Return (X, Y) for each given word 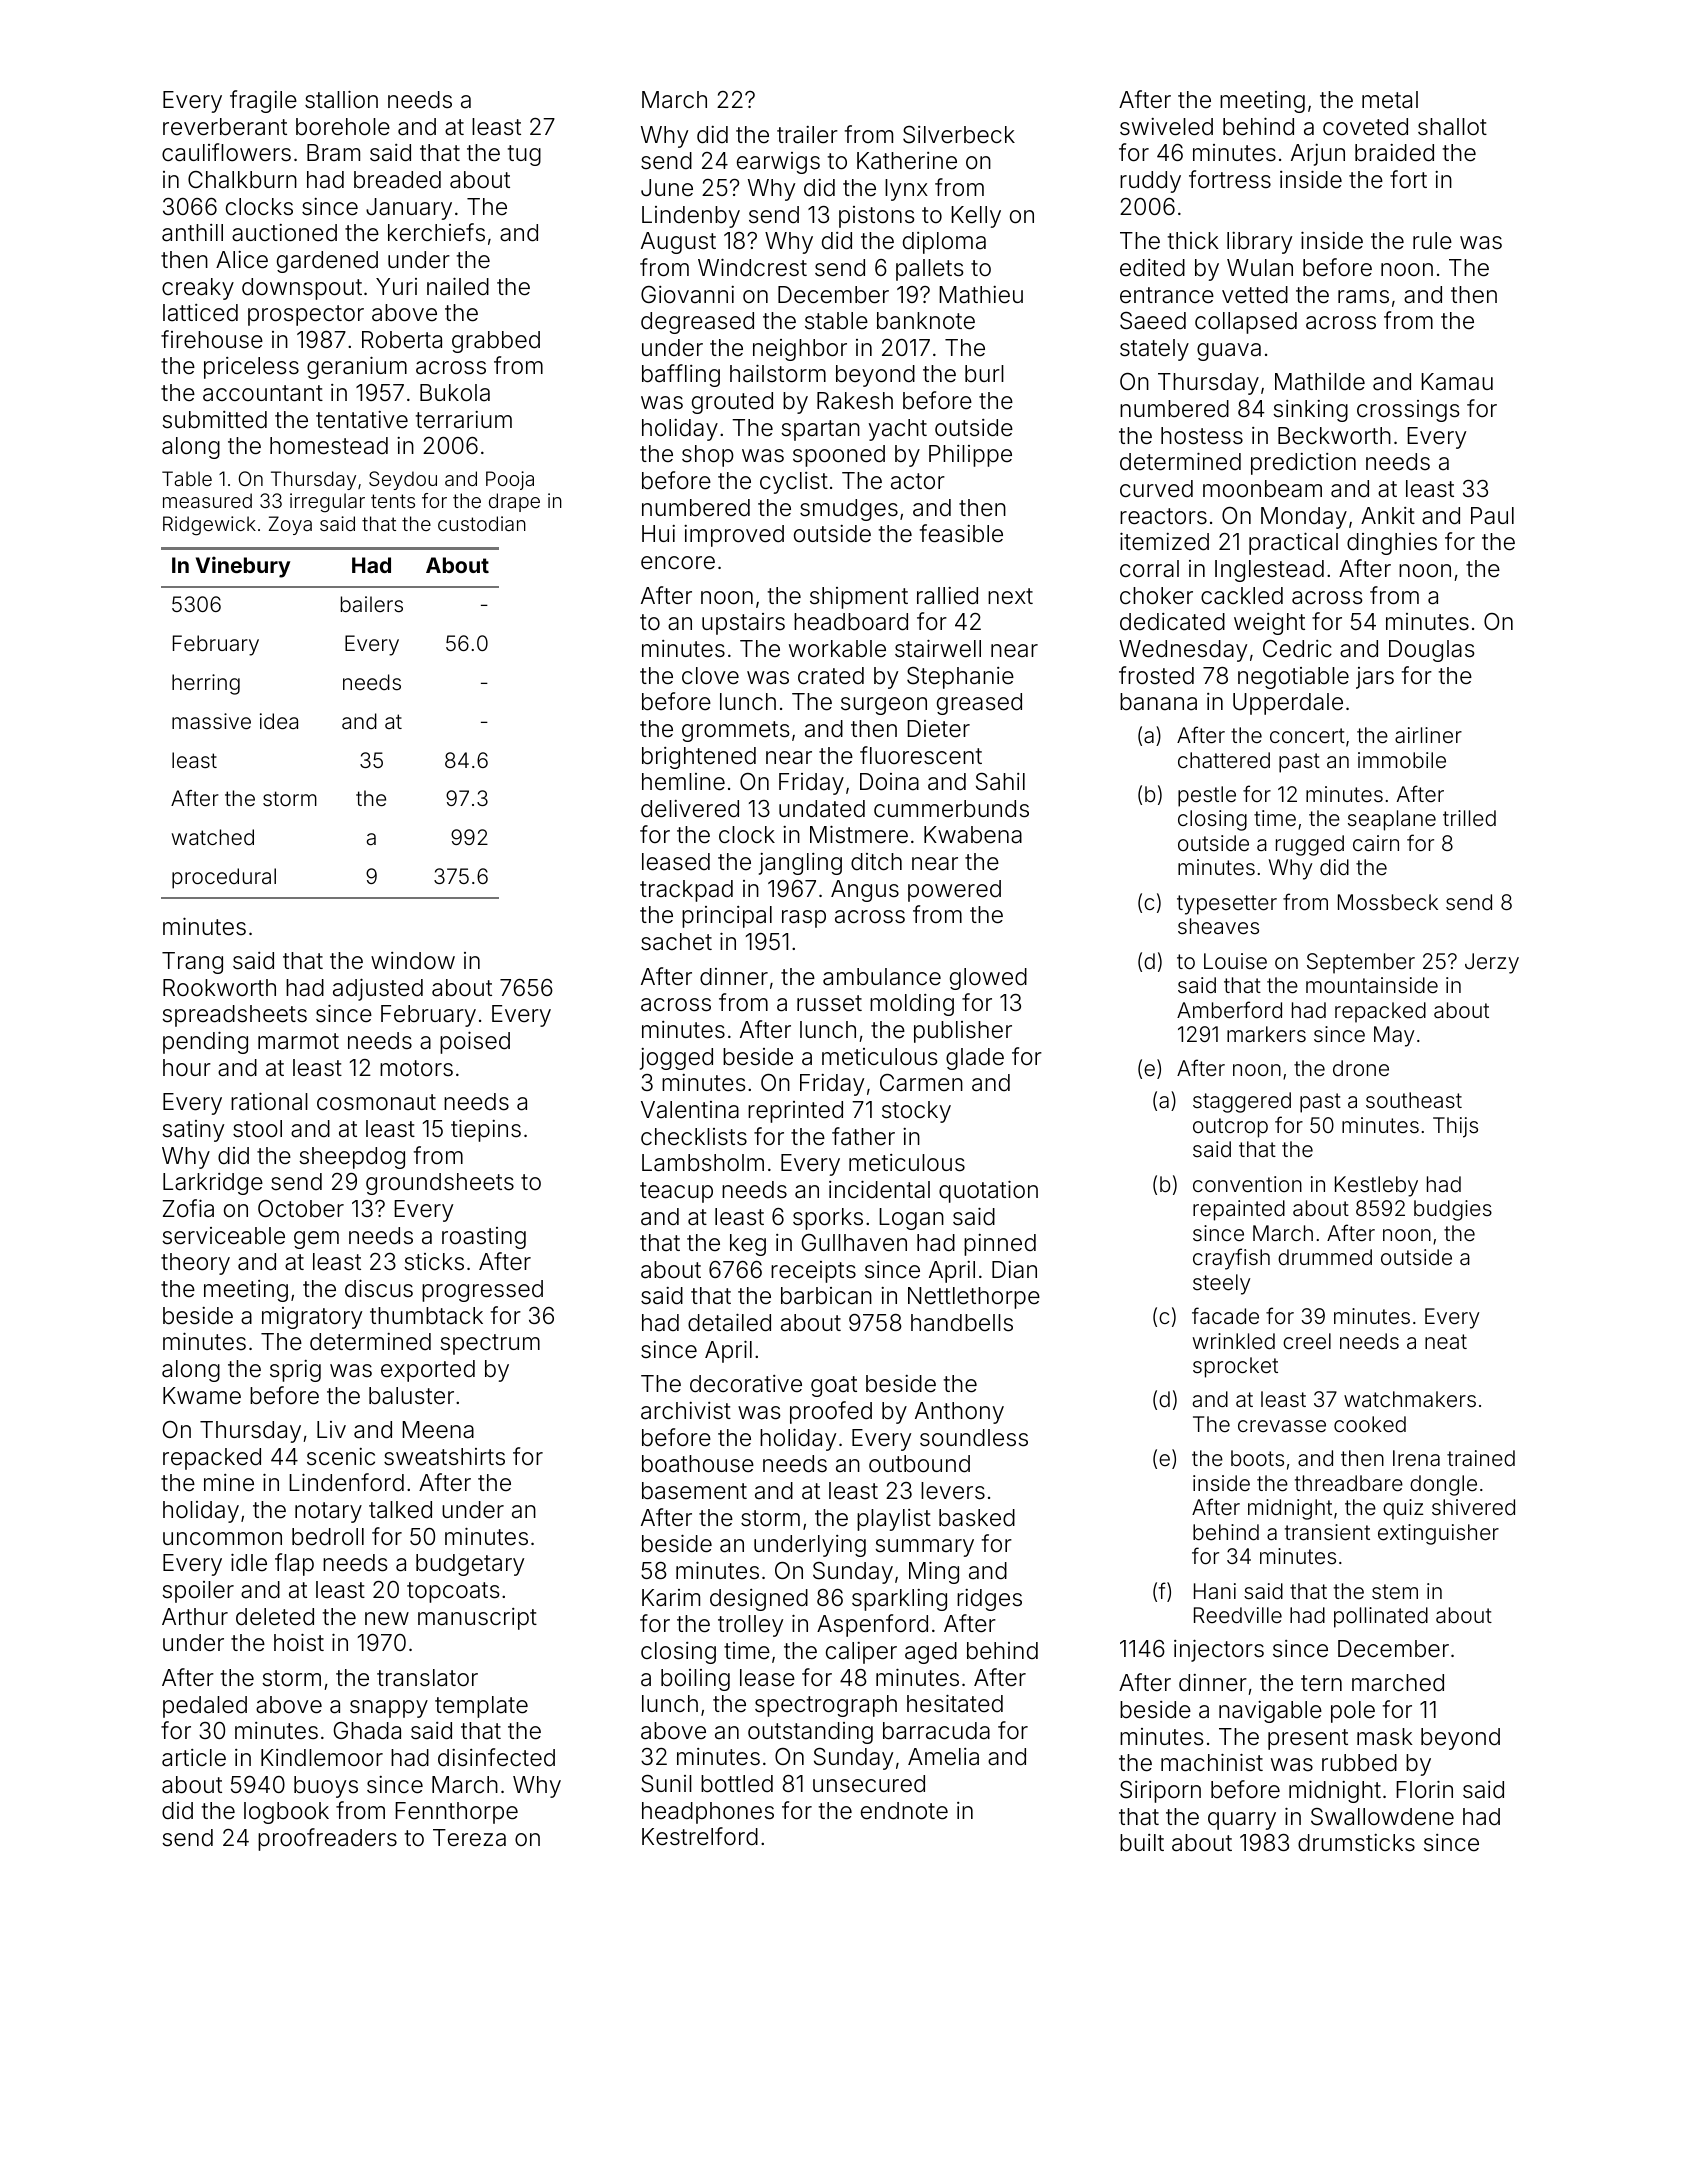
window (413, 961)
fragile (263, 101)
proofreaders (327, 1839)
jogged (676, 1059)
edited (1152, 267)
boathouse (698, 1464)
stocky (916, 1112)
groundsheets (440, 1184)
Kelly (976, 217)
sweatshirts (444, 1457)
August (678, 243)
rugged (1310, 845)
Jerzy (1492, 963)
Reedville (1238, 1615)
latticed (200, 313)
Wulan (1260, 268)
